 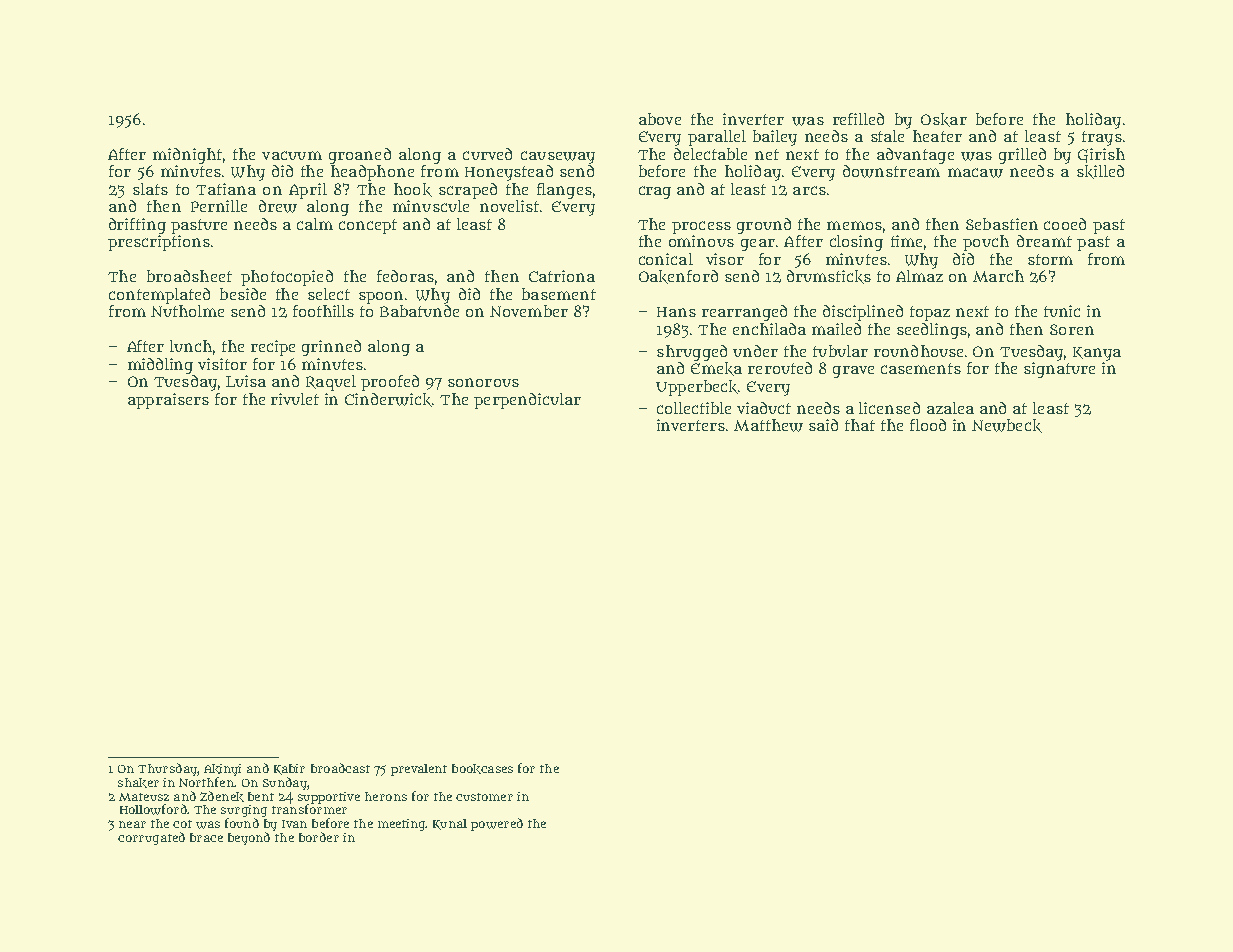 What do you see at coordinates (1007, 426) in the screenshot?
I see `Newbeck` at bounding box center [1007, 426].
